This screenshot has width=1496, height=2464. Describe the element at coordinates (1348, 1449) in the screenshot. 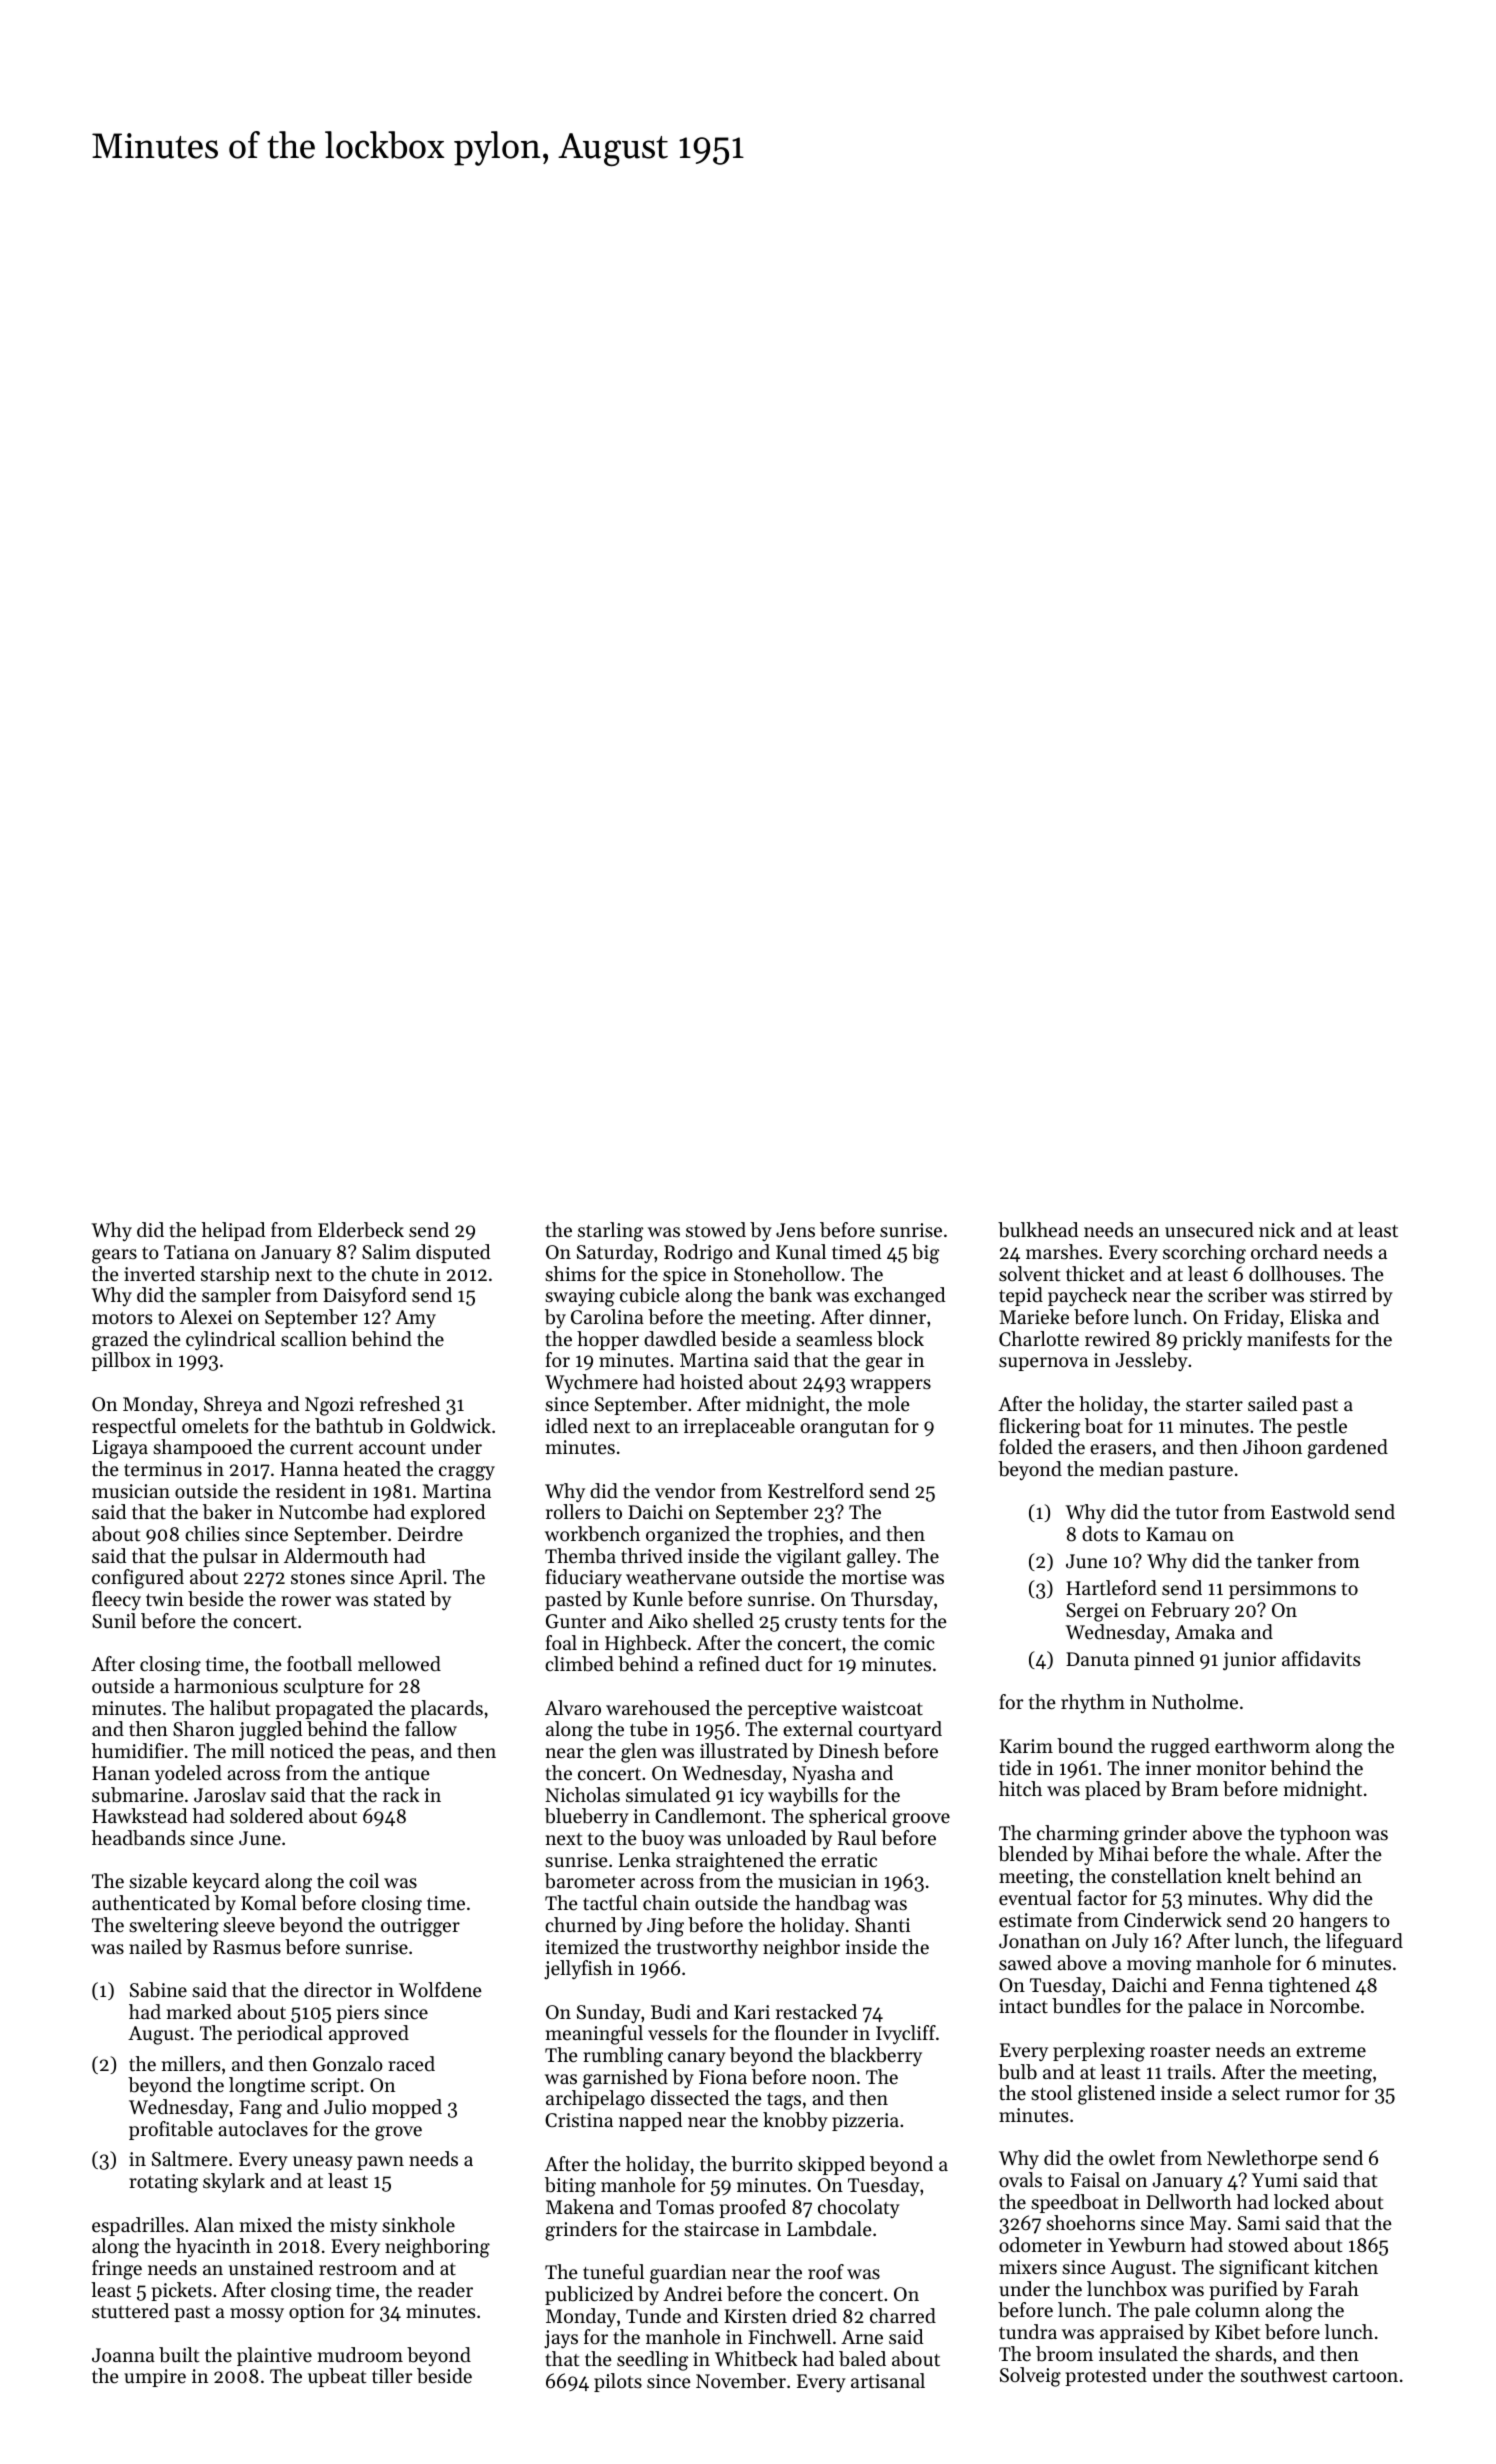

I see `gardened` at that location.
